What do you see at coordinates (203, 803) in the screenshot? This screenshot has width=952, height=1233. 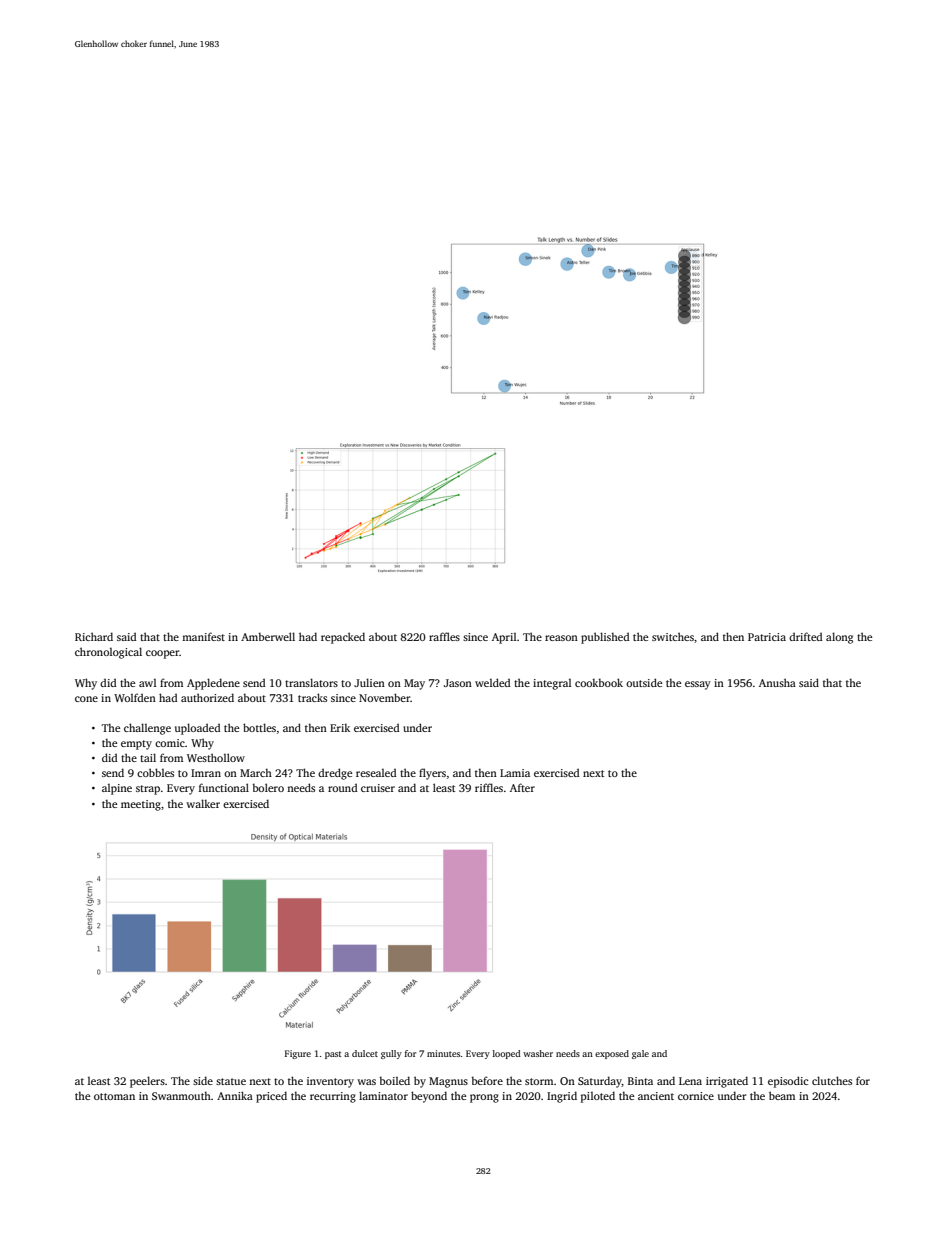 I see `walker` at bounding box center [203, 803].
